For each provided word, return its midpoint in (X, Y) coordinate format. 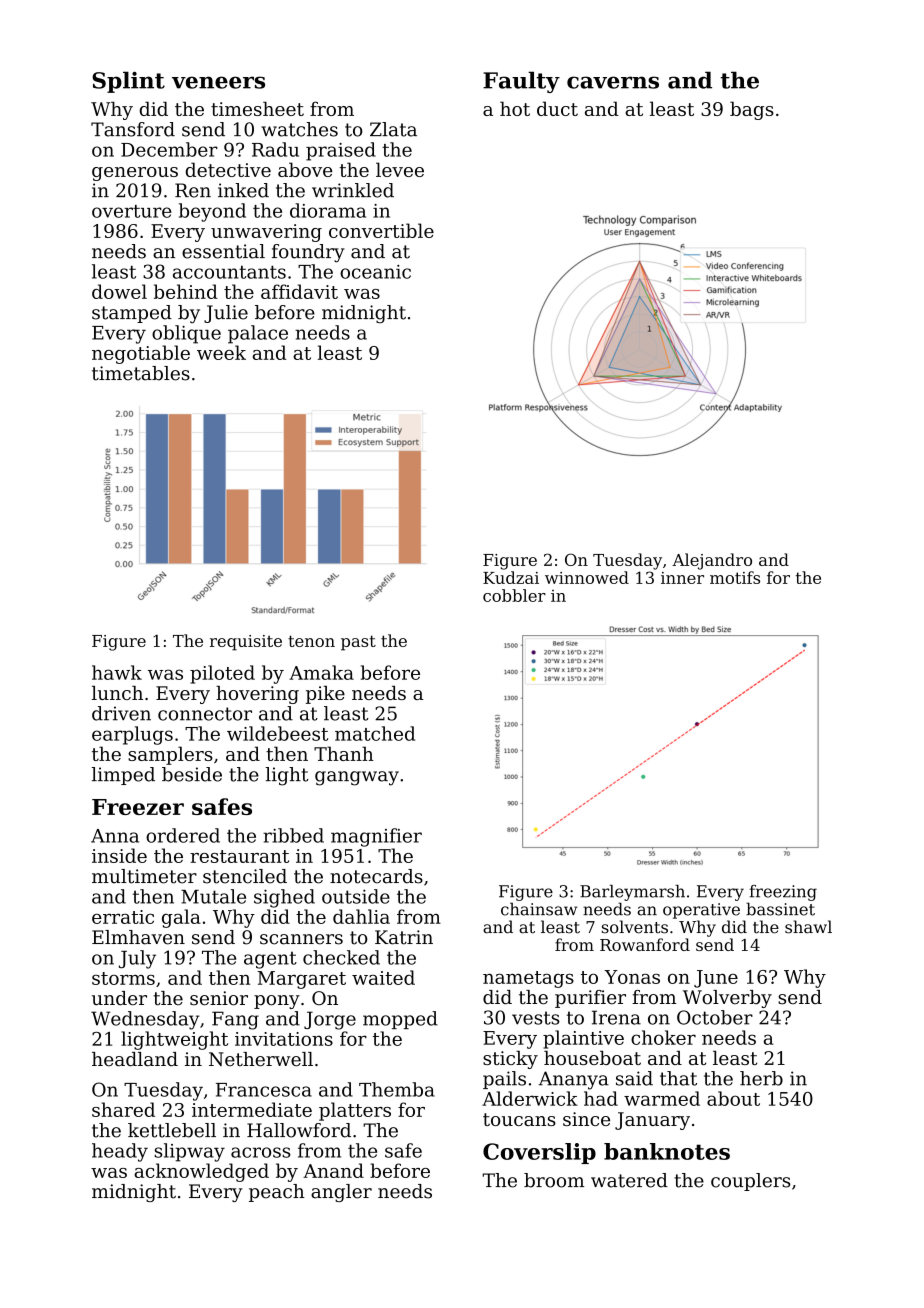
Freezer (138, 807)
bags (752, 110)
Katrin (404, 937)
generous (135, 174)
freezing (783, 893)
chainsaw (539, 909)
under (119, 998)
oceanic (375, 272)
